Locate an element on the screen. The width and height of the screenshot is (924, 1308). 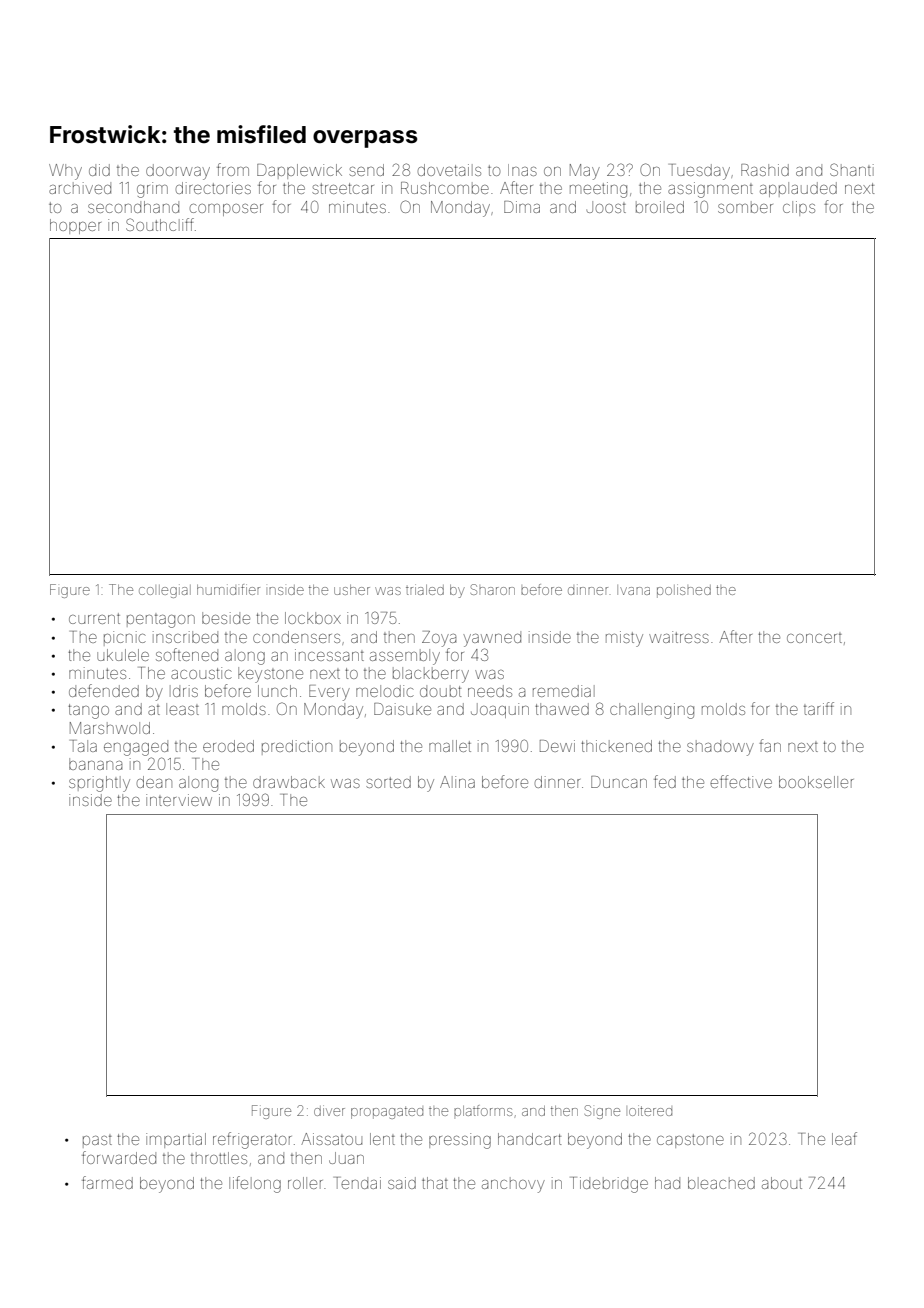
current is located at coordinates (94, 618).
